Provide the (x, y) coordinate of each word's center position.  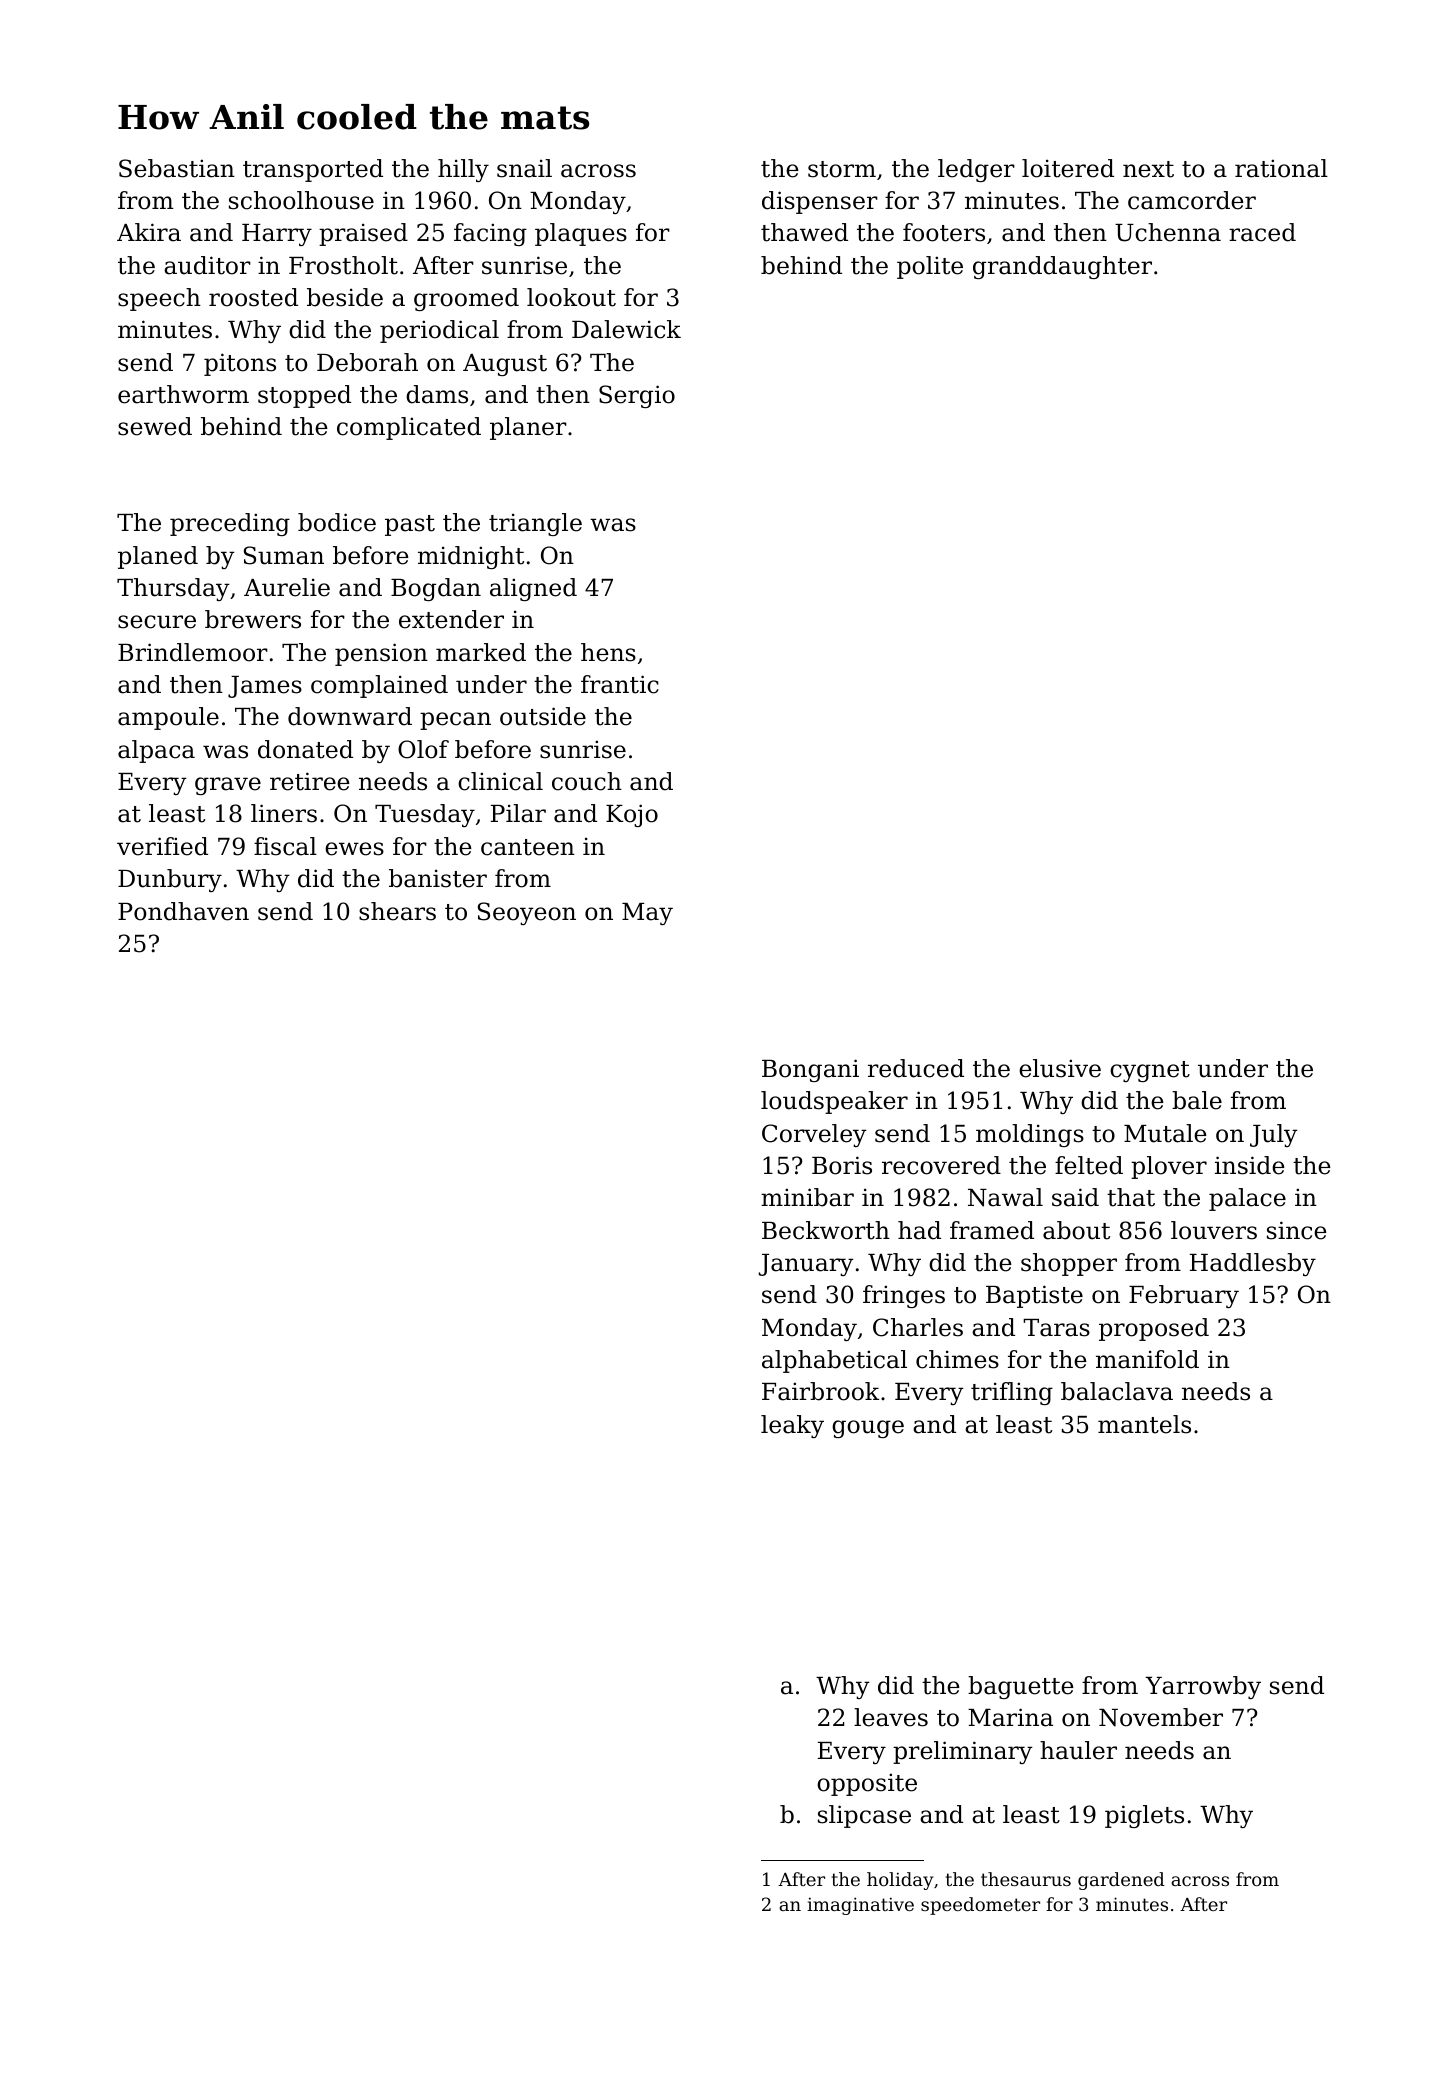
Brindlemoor (193, 652)
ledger (976, 170)
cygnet (1150, 1071)
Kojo (632, 815)
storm (842, 169)
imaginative (860, 1906)
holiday (900, 1881)
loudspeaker (834, 1102)
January (806, 1265)
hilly (463, 170)
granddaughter (1062, 267)
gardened (1121, 1881)
